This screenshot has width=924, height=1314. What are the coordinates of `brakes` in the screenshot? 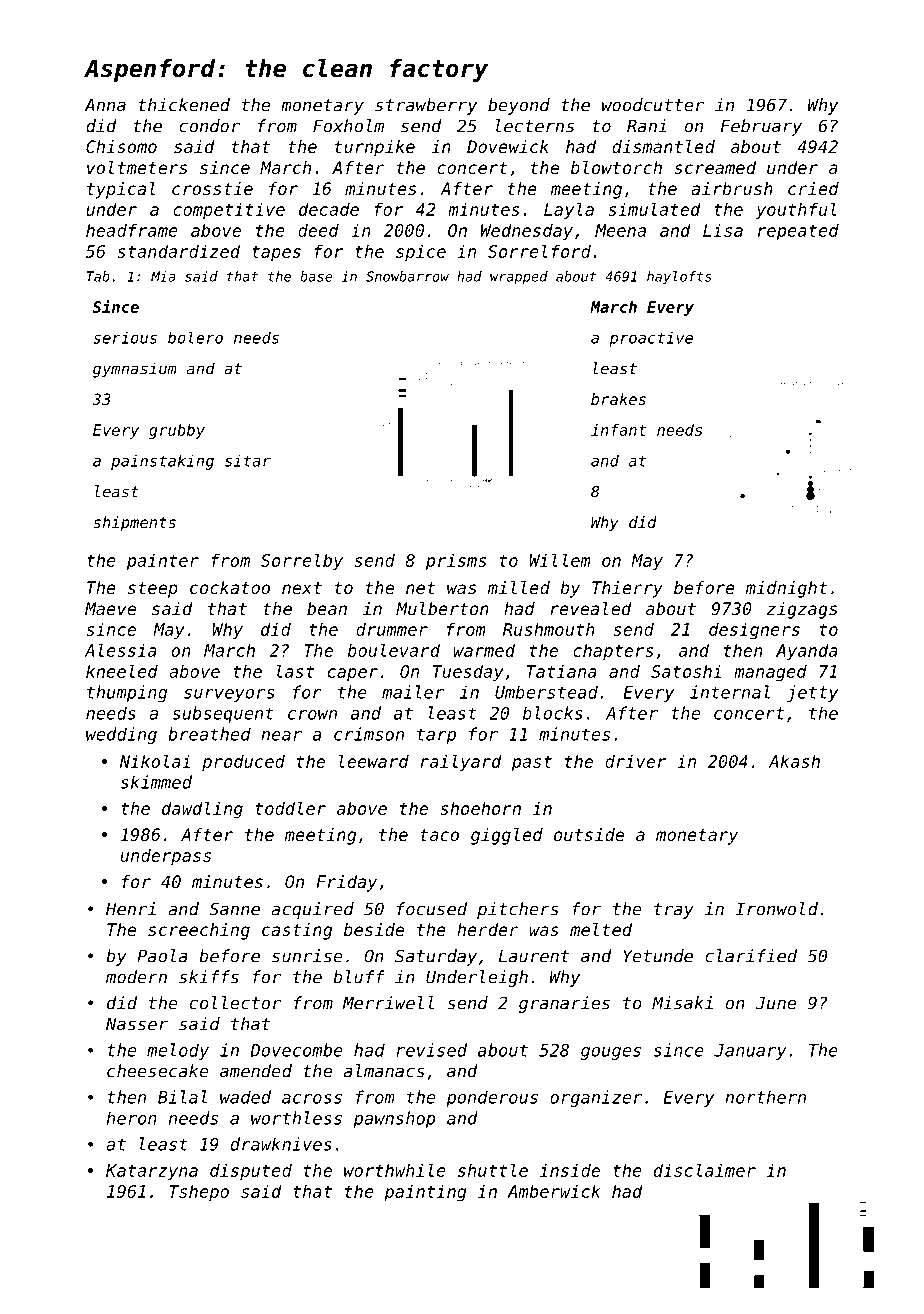 It's located at (618, 399).
